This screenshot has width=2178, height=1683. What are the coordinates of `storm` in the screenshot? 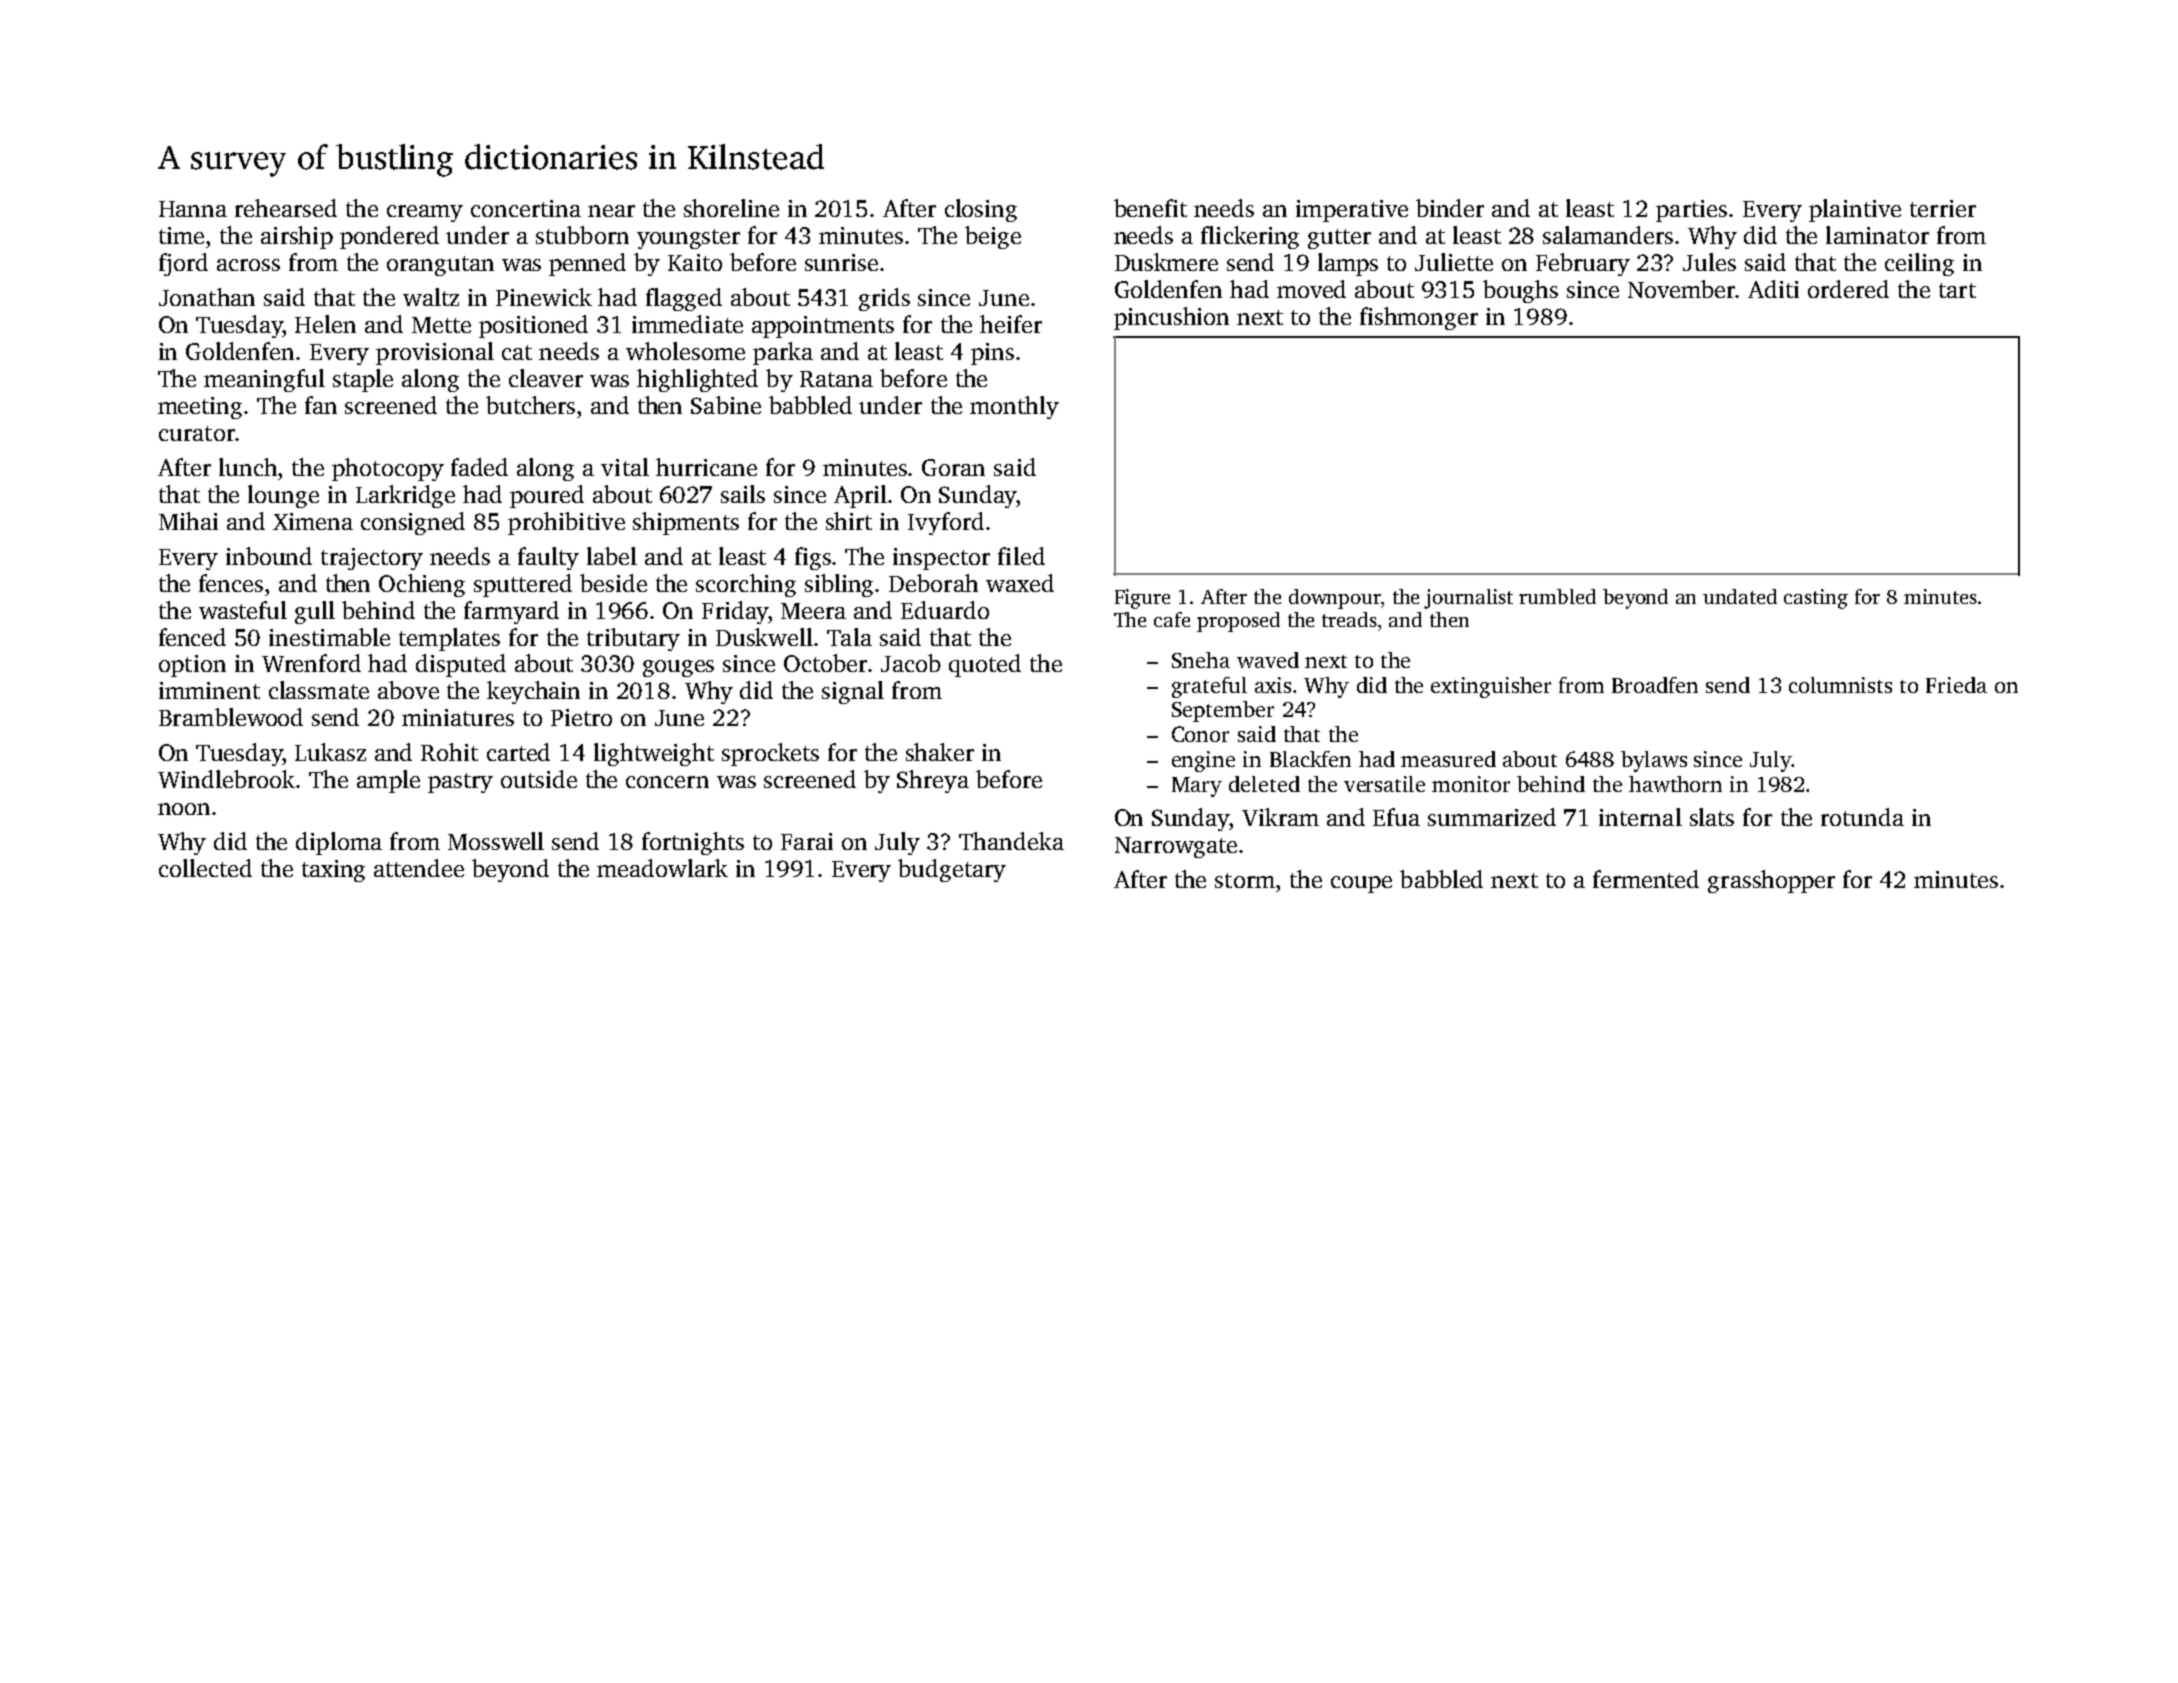 It's located at (1245, 880).
